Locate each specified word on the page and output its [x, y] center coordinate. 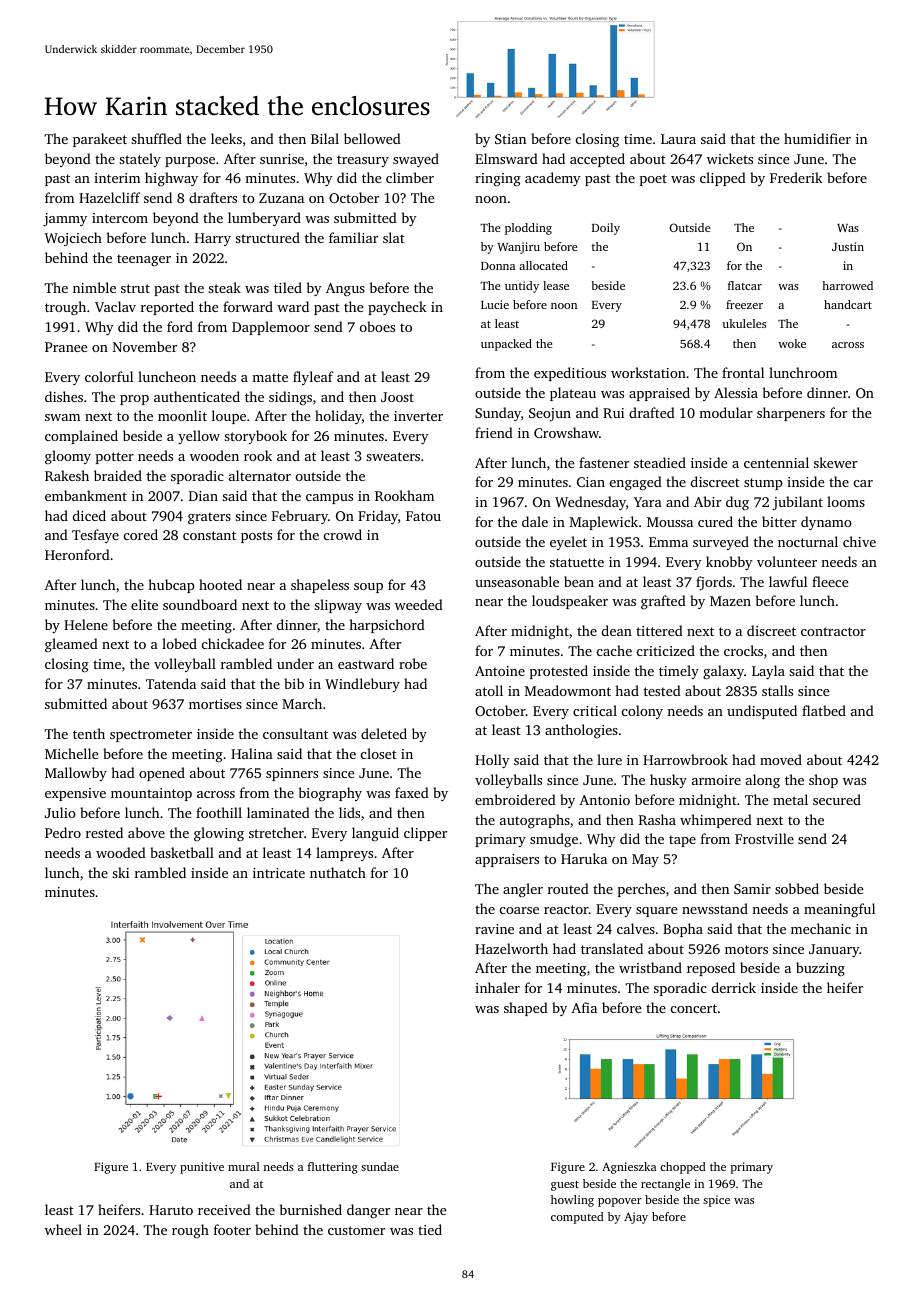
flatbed [824, 710]
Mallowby [76, 774]
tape [682, 841]
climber [410, 177]
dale [535, 521]
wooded [121, 852]
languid [375, 834]
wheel [63, 1229]
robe [413, 663]
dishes [64, 396]
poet [653, 180]
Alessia [736, 392]
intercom [120, 218]
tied [430, 1229]
